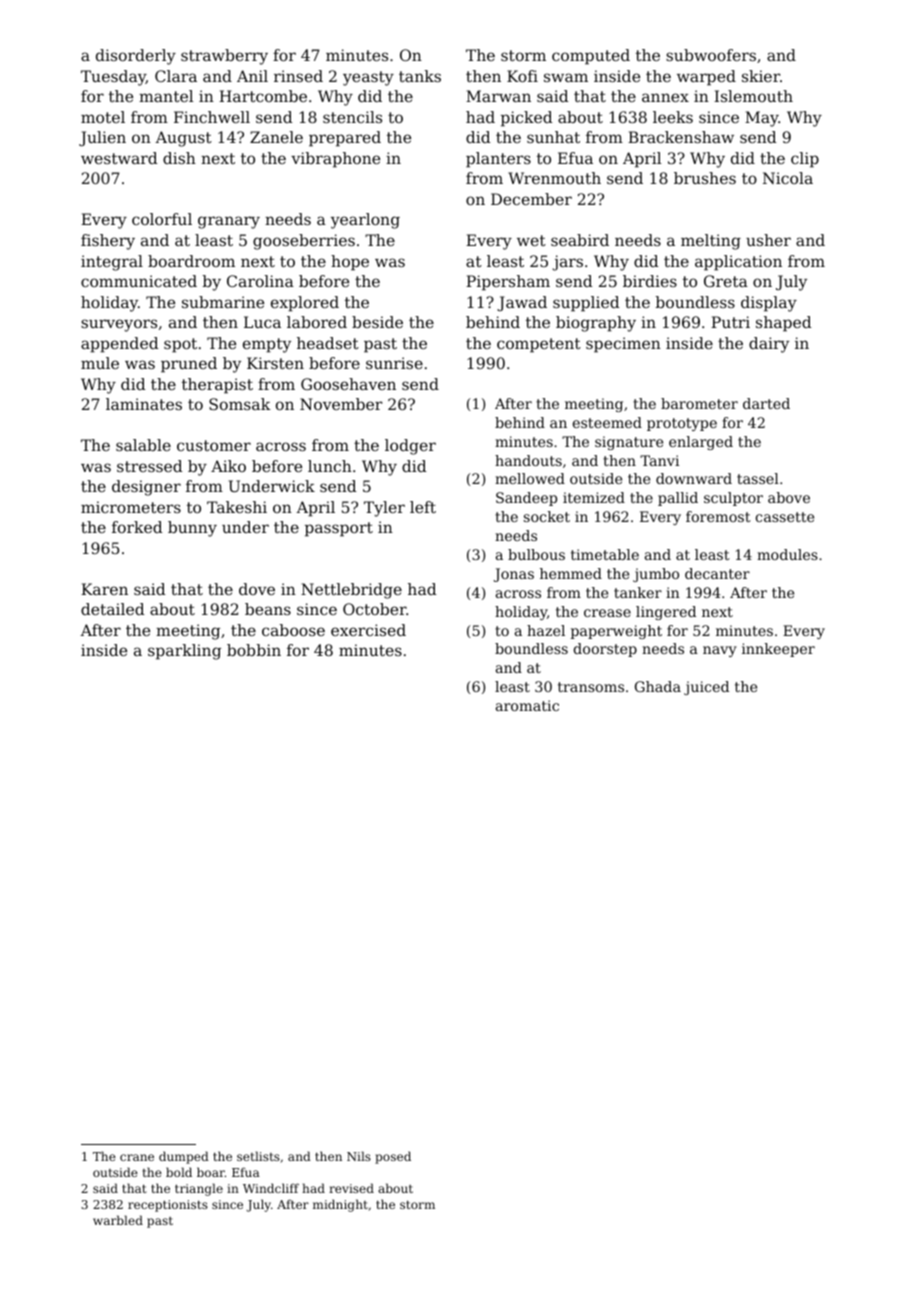 The height and width of the screenshot is (1316, 908). What do you see at coordinates (136, 57) in the screenshot?
I see `disorderly` at bounding box center [136, 57].
